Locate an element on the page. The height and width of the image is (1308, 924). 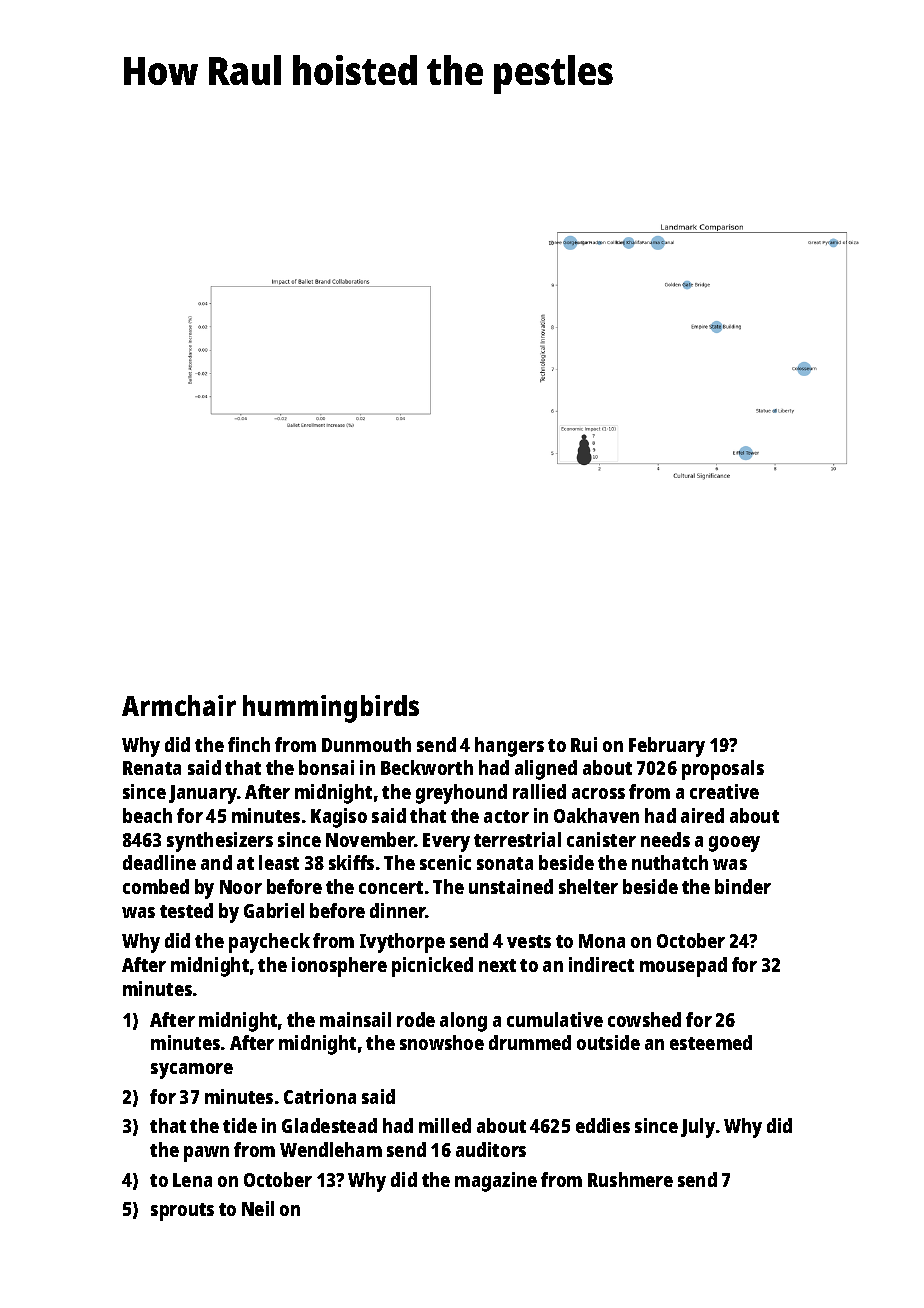
least is located at coordinates (279, 862).
